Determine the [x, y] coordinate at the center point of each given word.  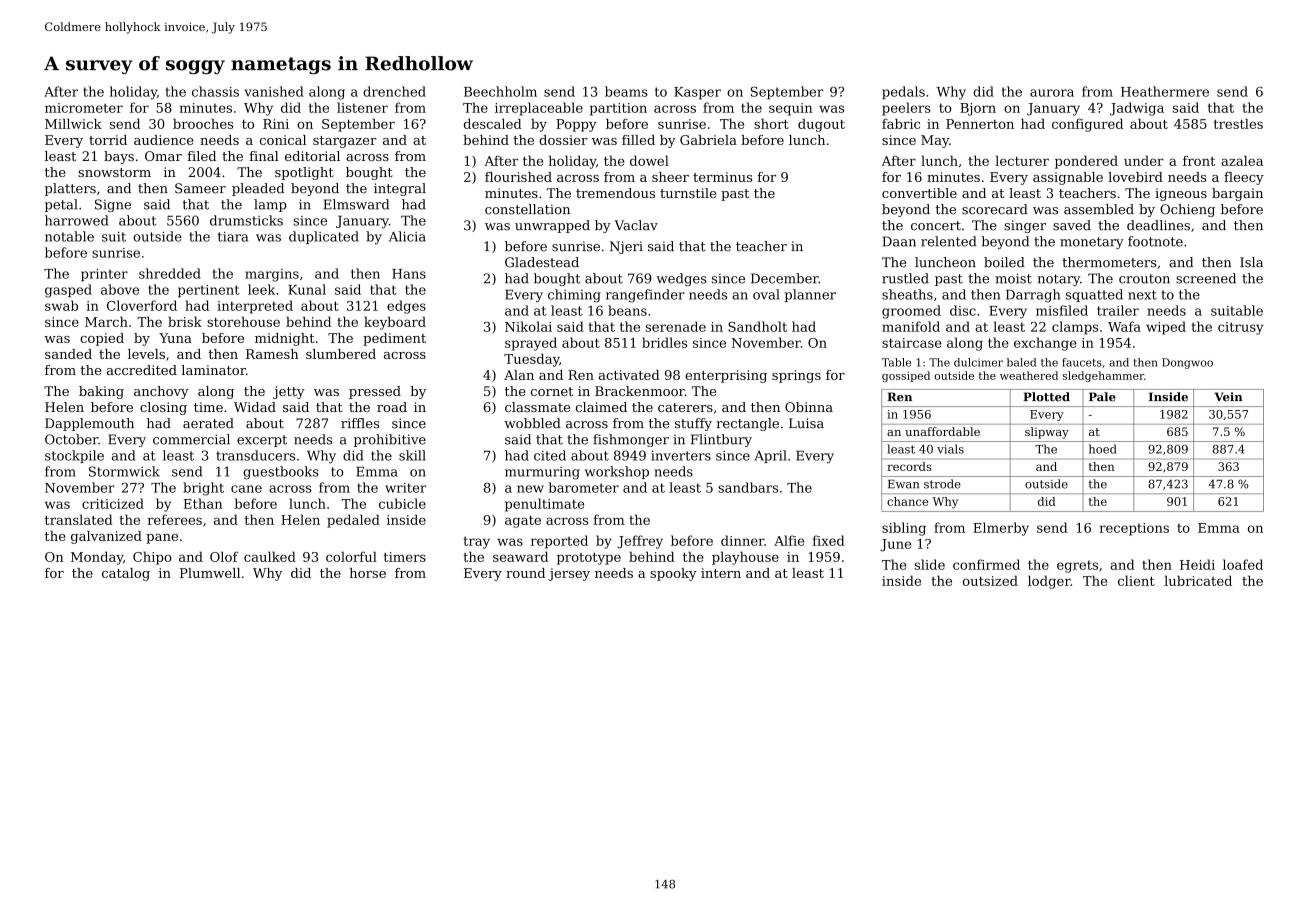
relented [948, 241]
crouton [1144, 279]
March [106, 321]
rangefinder [645, 296]
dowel [649, 160]
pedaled [353, 521]
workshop [617, 472]
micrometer [84, 108]
